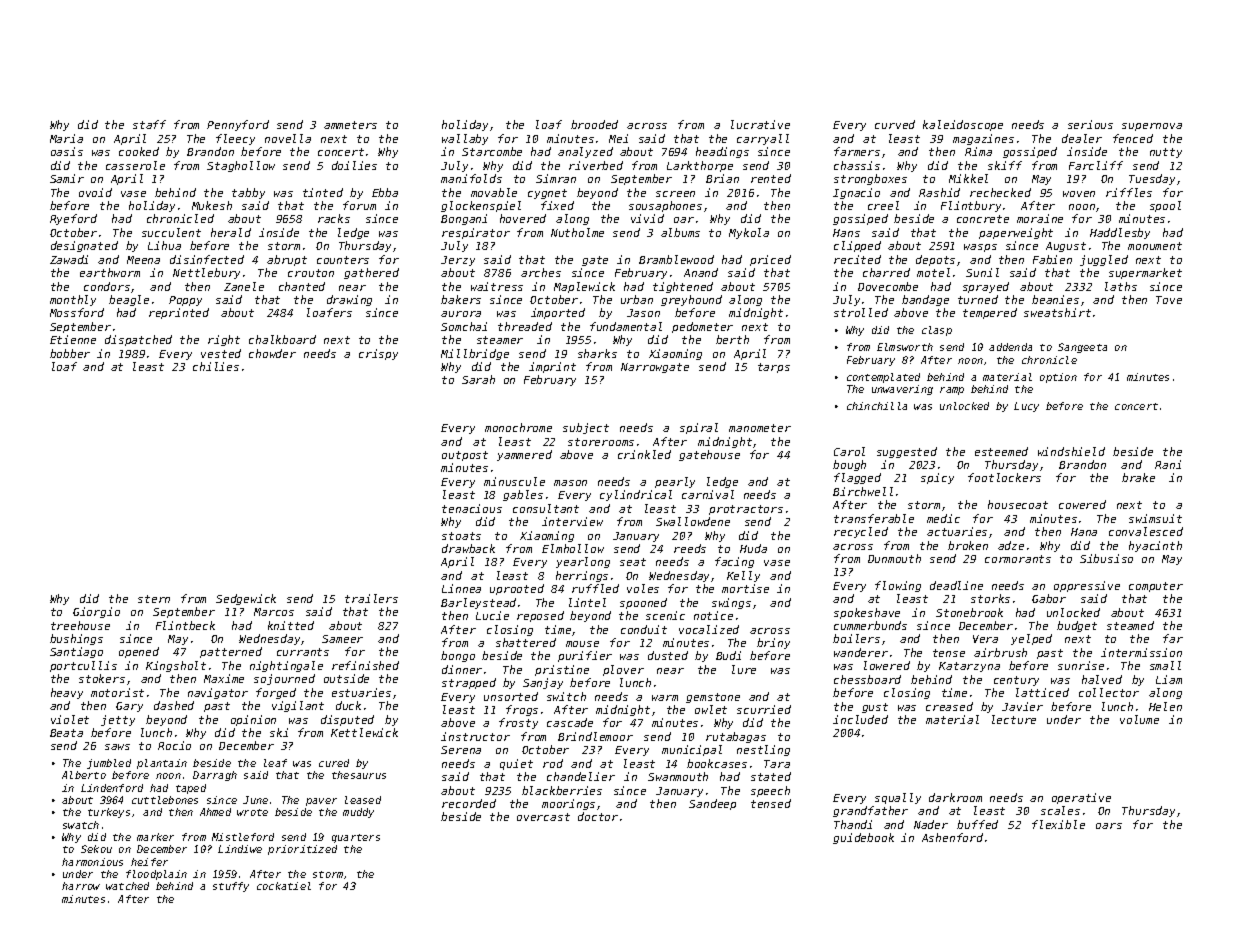 The height and width of the screenshot is (952, 1233). I want to click on serious, so click(1090, 124).
